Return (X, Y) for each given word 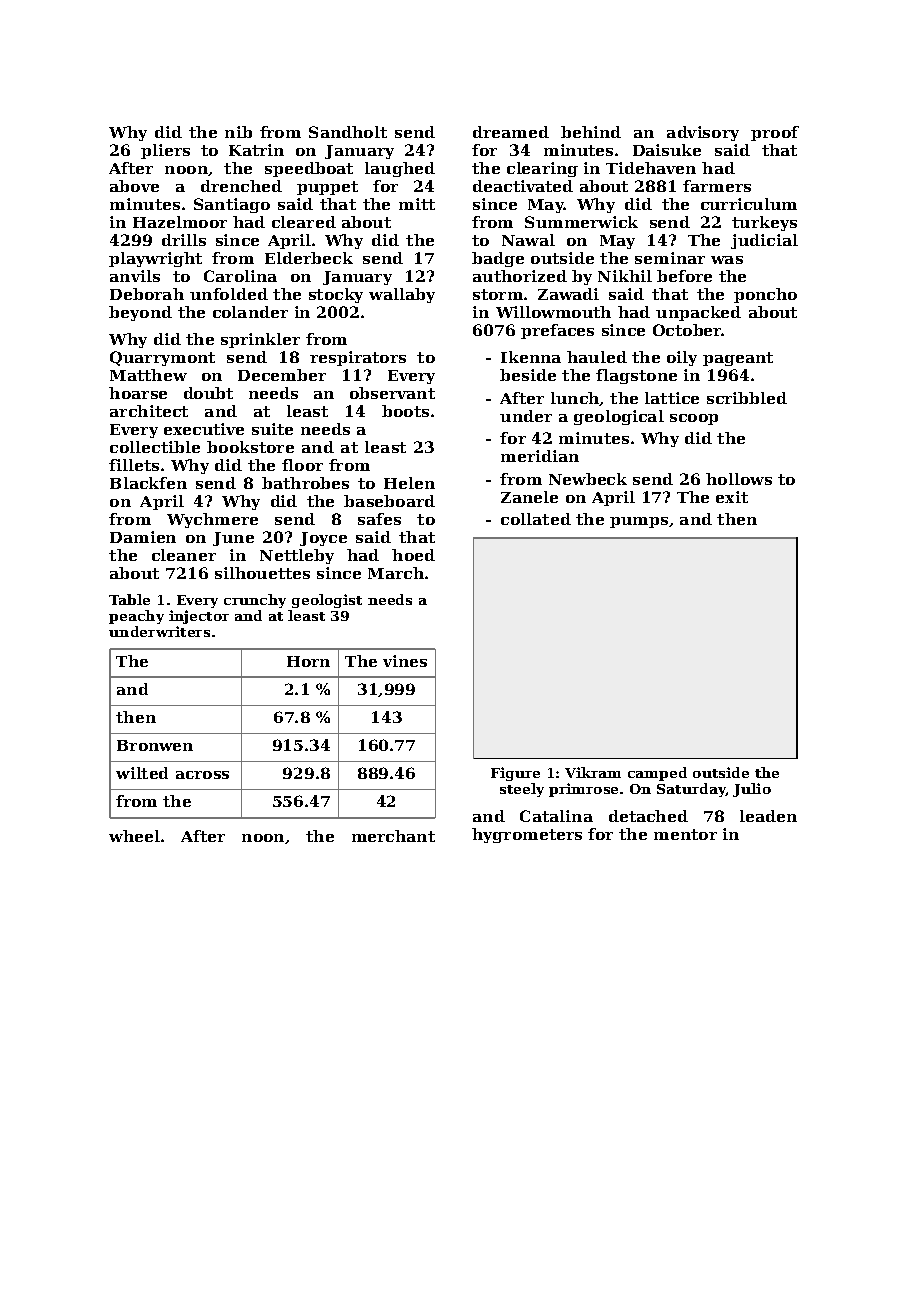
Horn (308, 661)
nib (238, 132)
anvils (135, 276)
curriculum (749, 204)
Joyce (323, 539)
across (202, 775)
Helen (409, 483)
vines (405, 661)
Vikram (593, 772)
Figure (515, 774)
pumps (639, 522)
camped (657, 774)
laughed (400, 169)
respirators (358, 358)
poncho (765, 295)
